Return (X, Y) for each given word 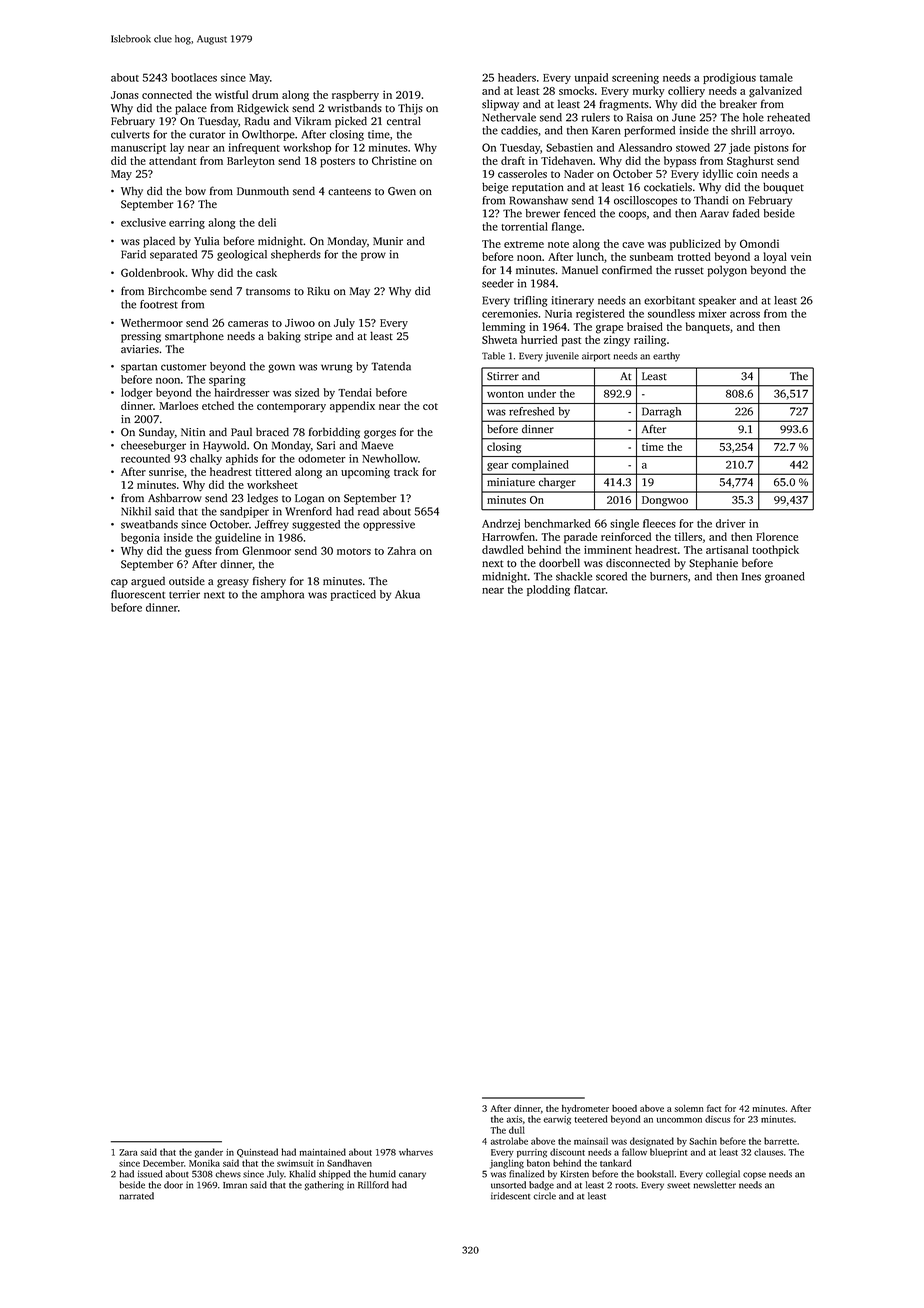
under (542, 393)
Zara (128, 1152)
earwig (557, 1120)
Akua (407, 594)
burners (669, 576)
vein (801, 256)
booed (624, 1108)
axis (514, 1119)
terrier (184, 594)
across (745, 315)
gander (209, 1153)
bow (195, 191)
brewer (542, 213)
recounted (145, 458)
